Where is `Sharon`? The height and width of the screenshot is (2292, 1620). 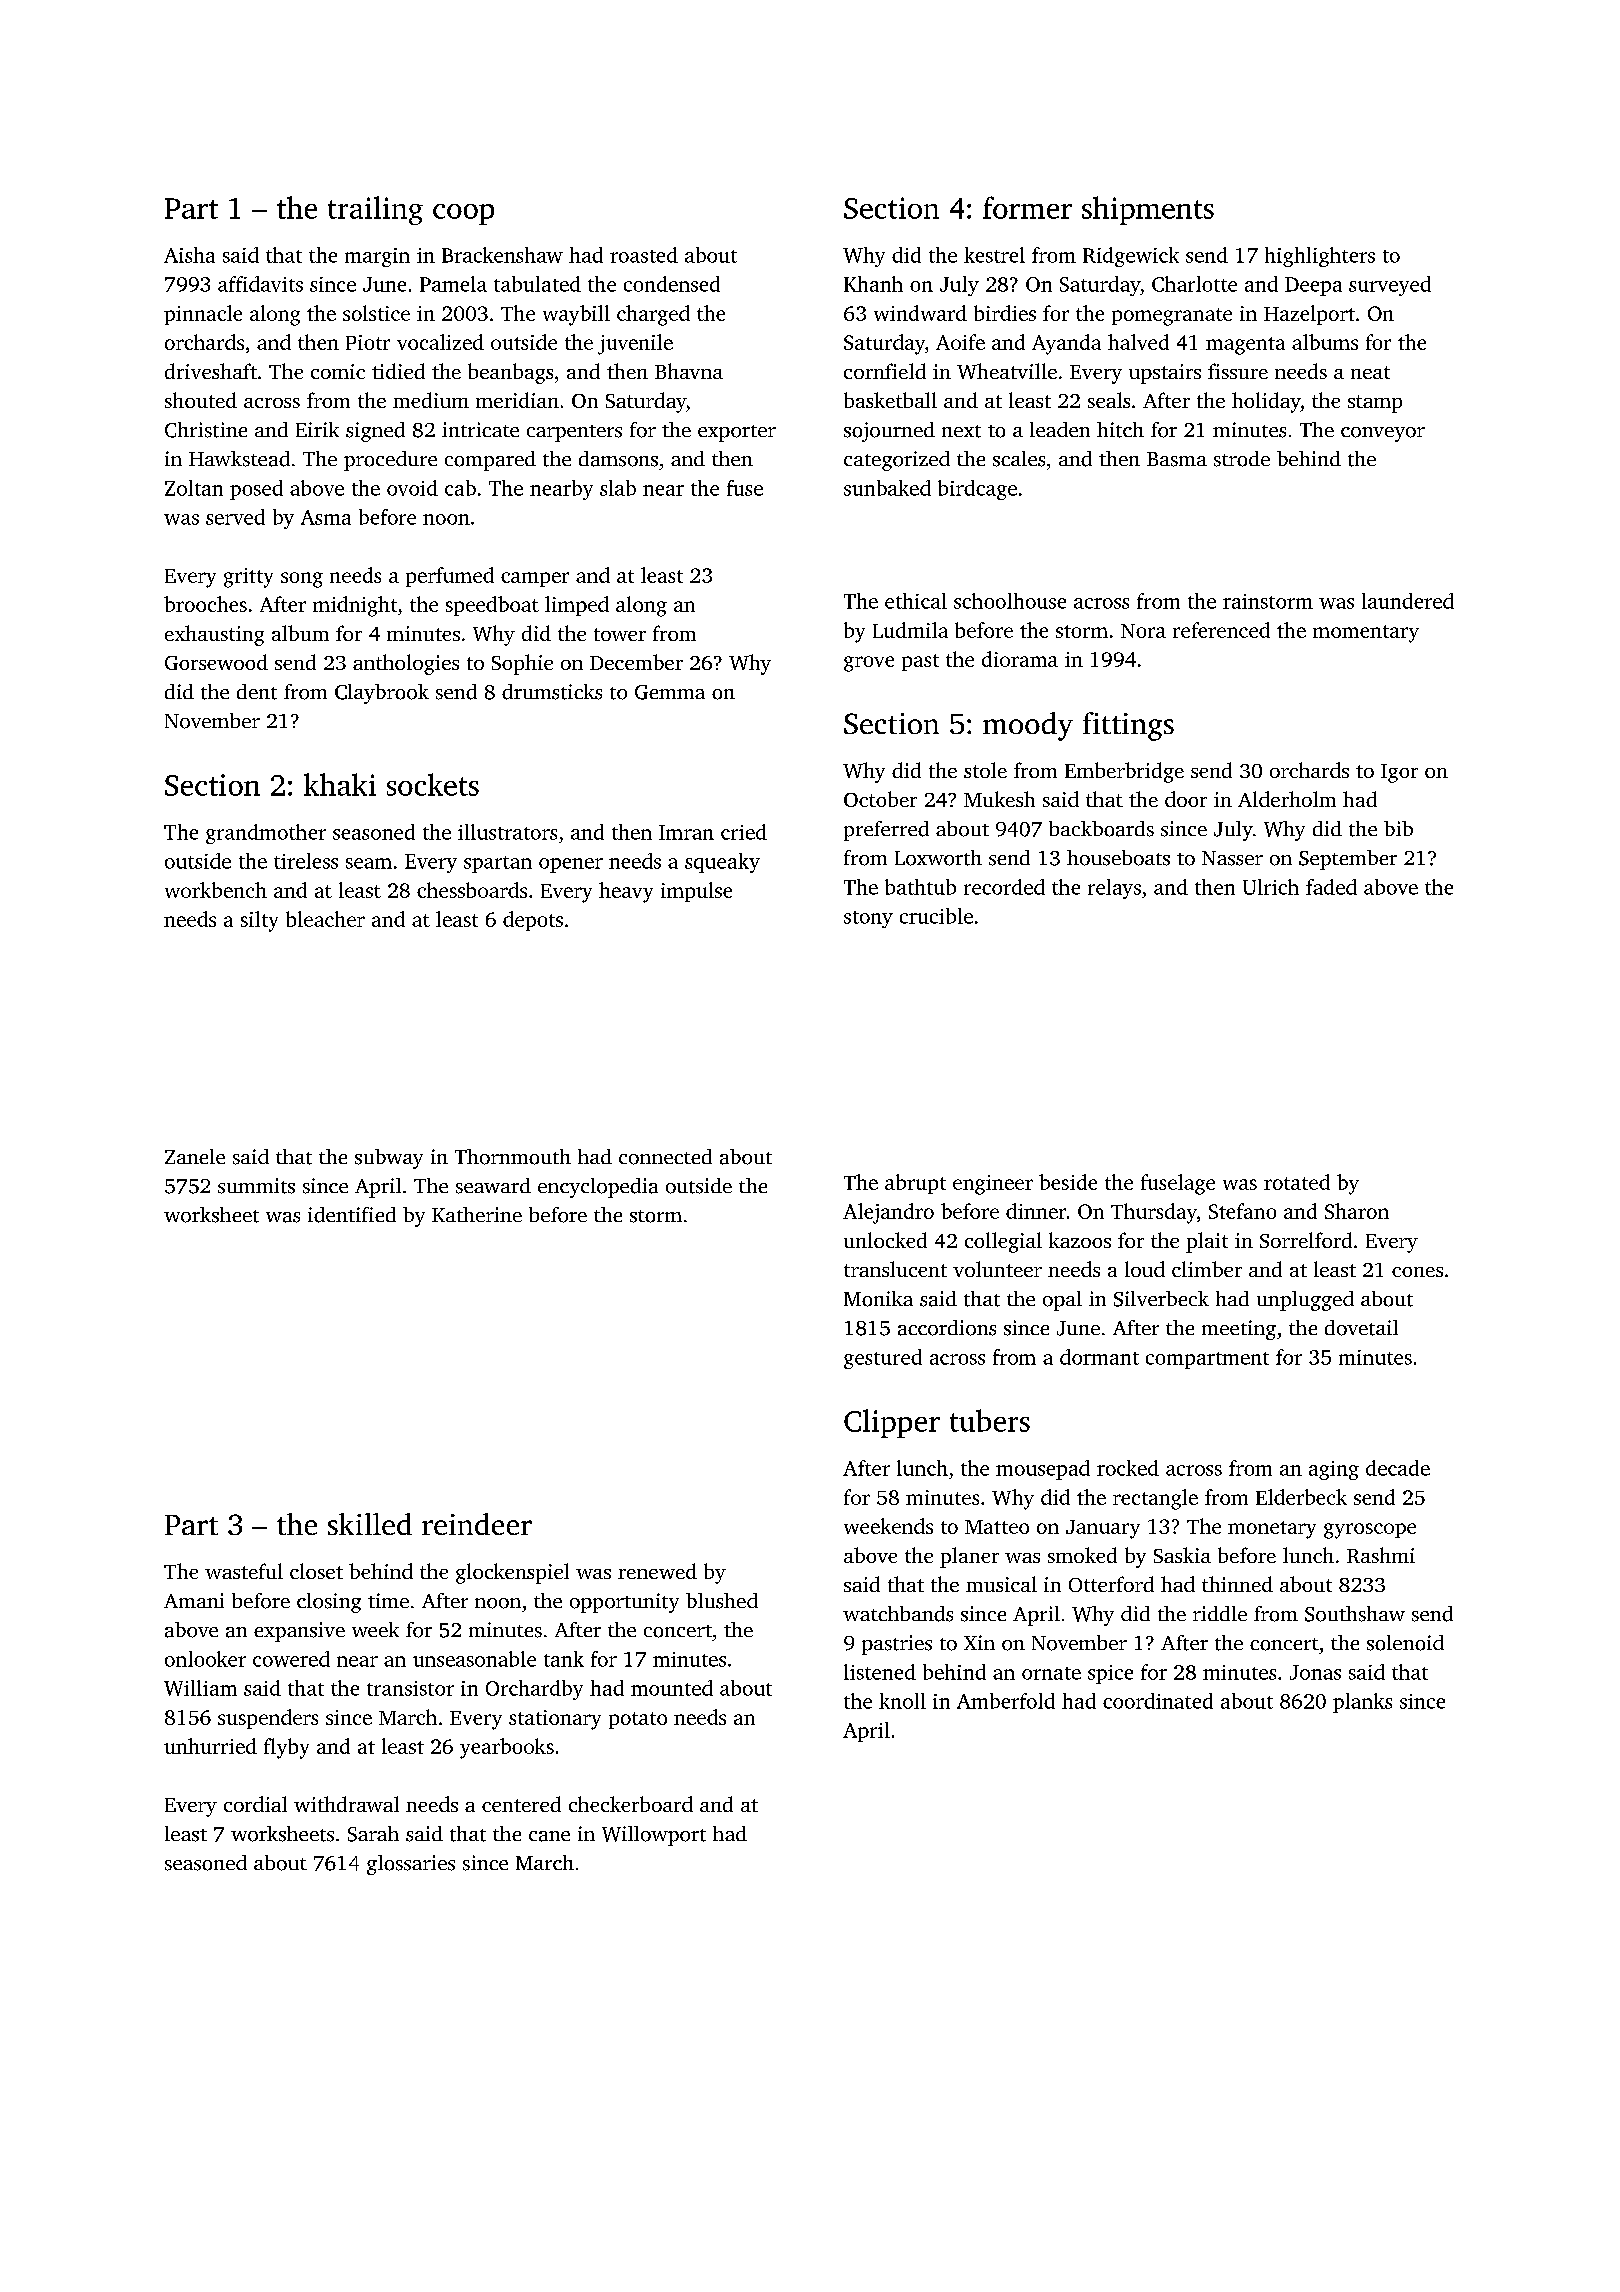
Sharon is located at coordinates (1357, 1211).
